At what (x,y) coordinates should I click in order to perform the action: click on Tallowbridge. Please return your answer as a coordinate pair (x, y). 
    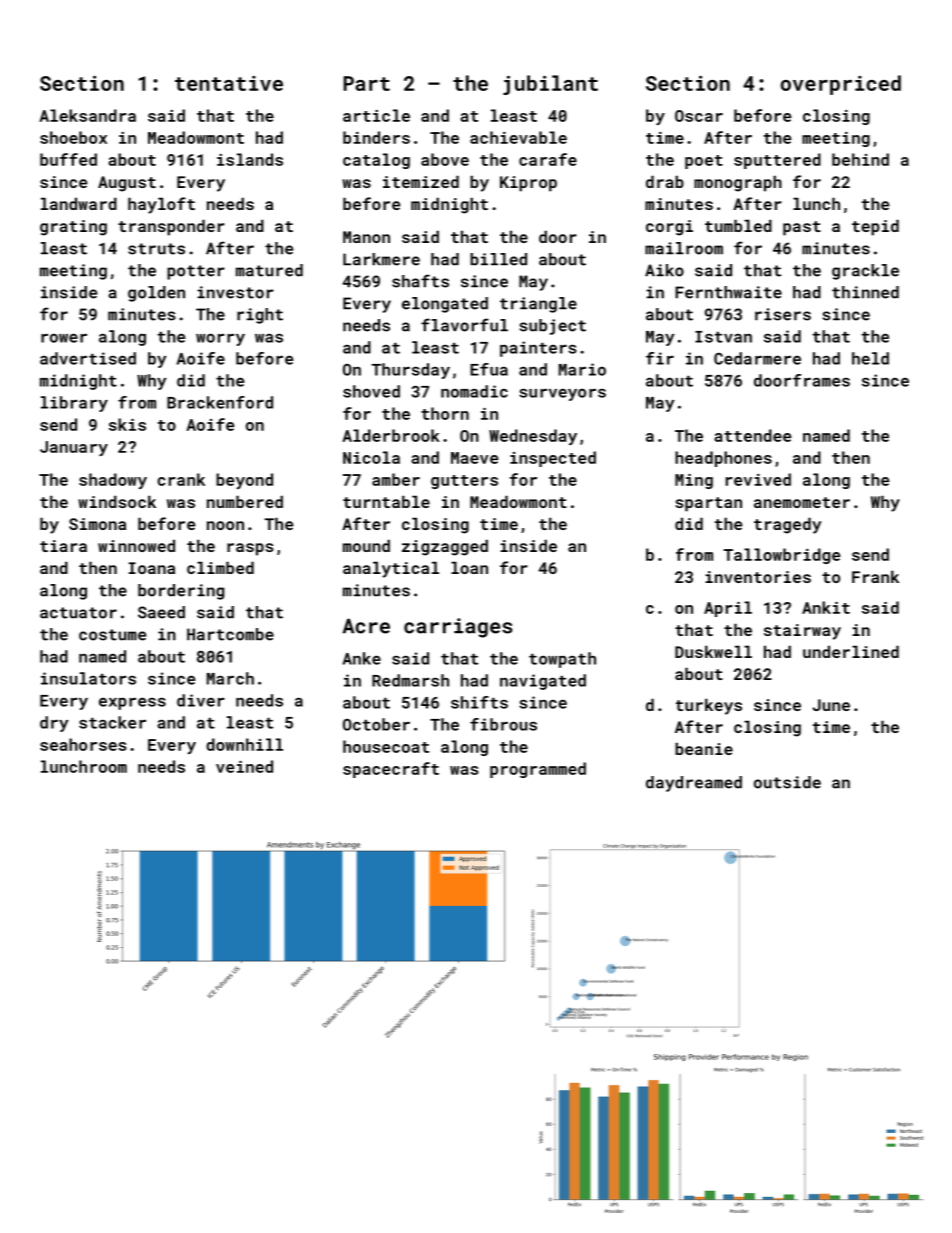
    Looking at the image, I should click on (781, 556).
